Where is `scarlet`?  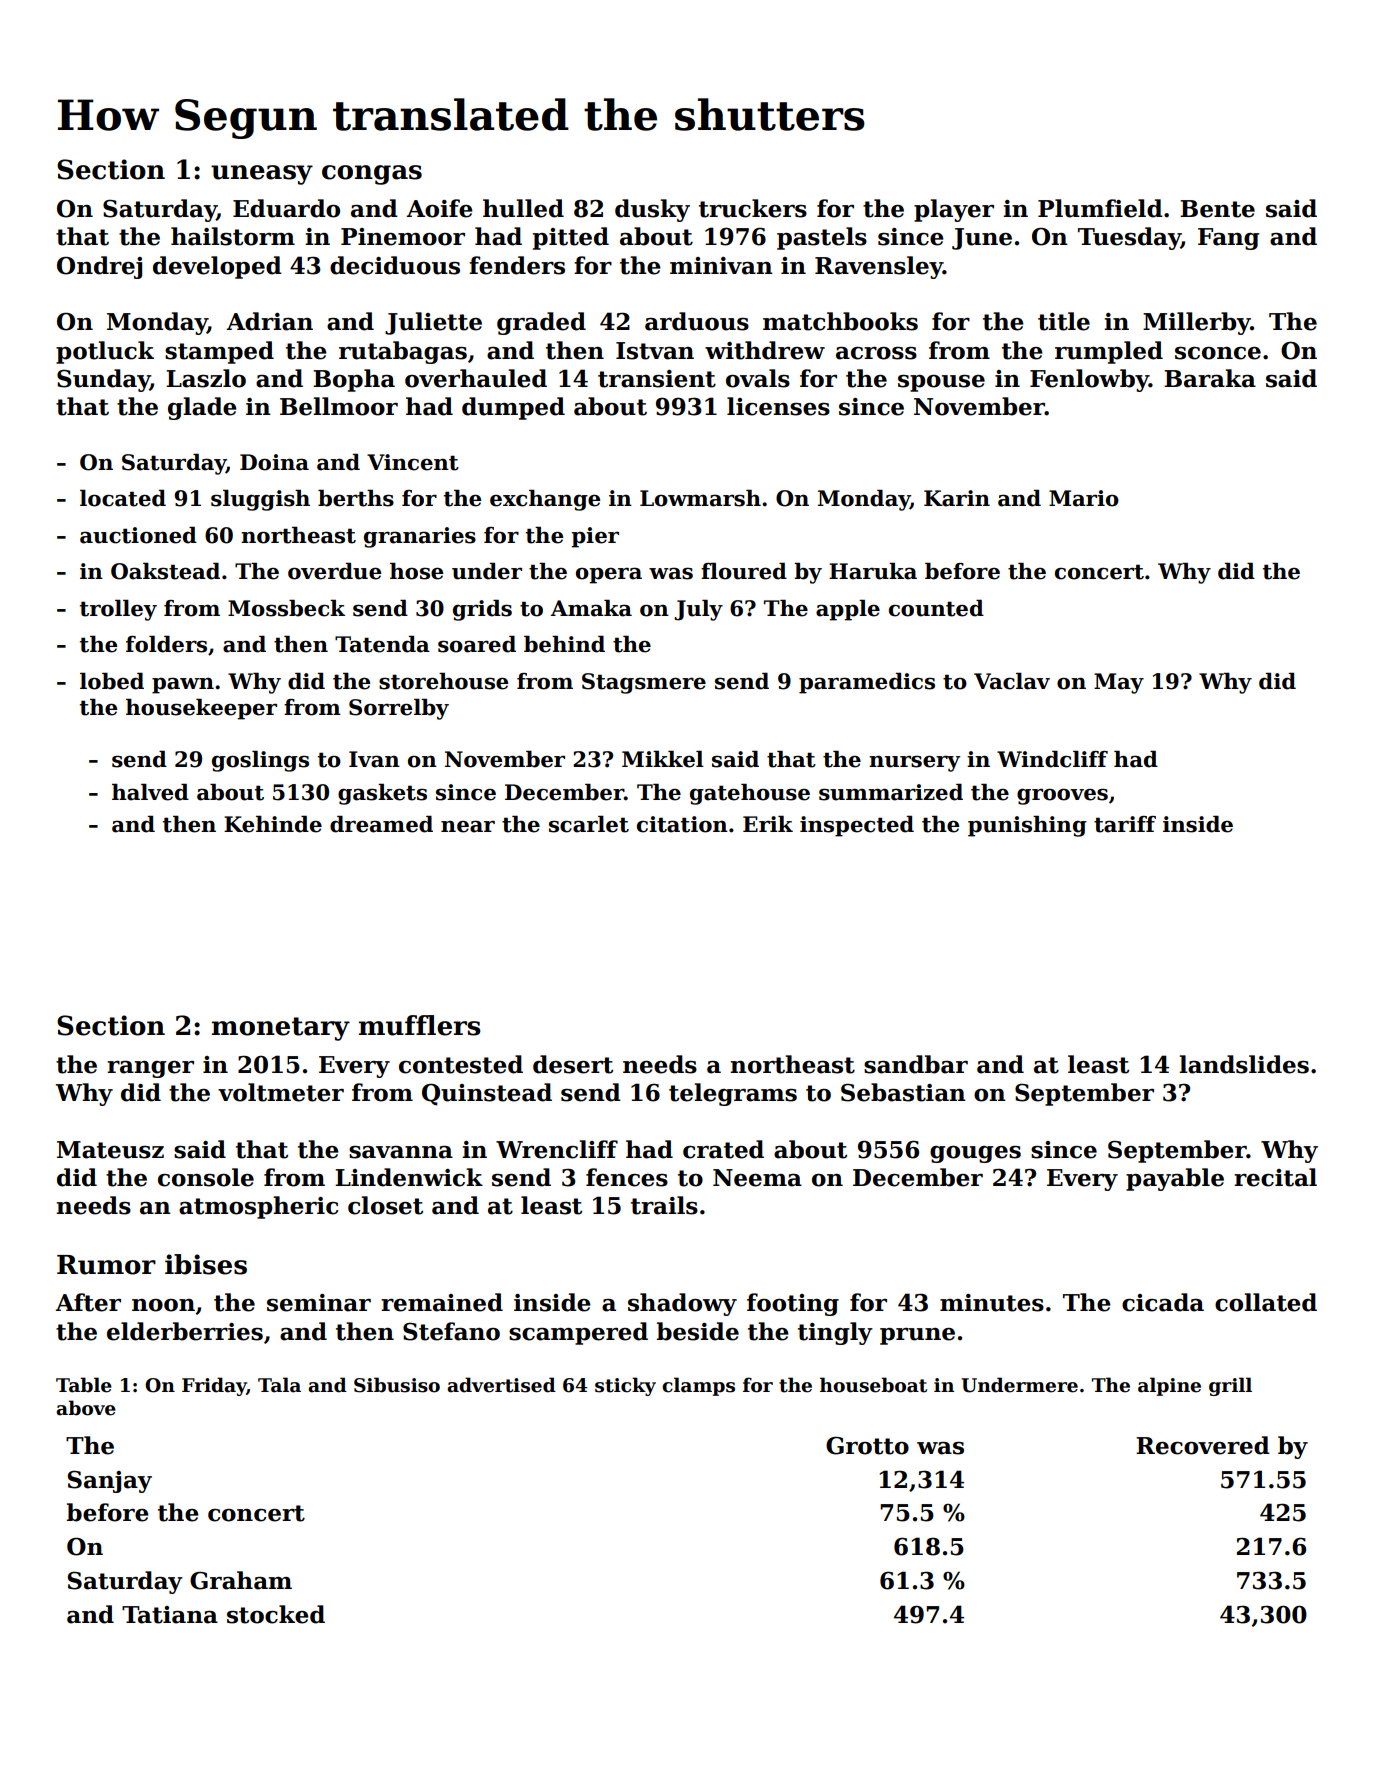 scarlet is located at coordinates (589, 824).
